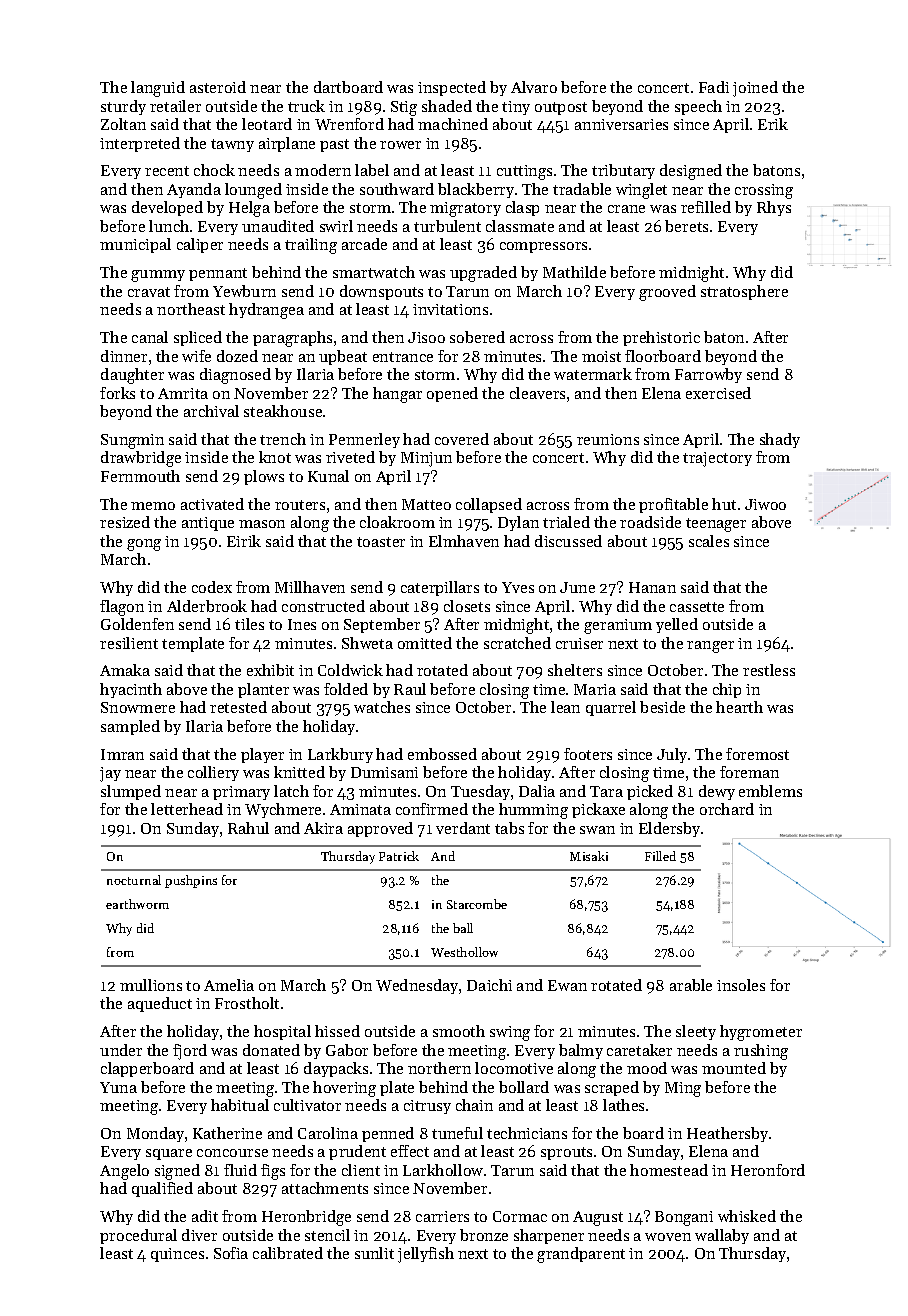 The width and height of the screenshot is (908, 1316). I want to click on constructed, so click(323, 606).
